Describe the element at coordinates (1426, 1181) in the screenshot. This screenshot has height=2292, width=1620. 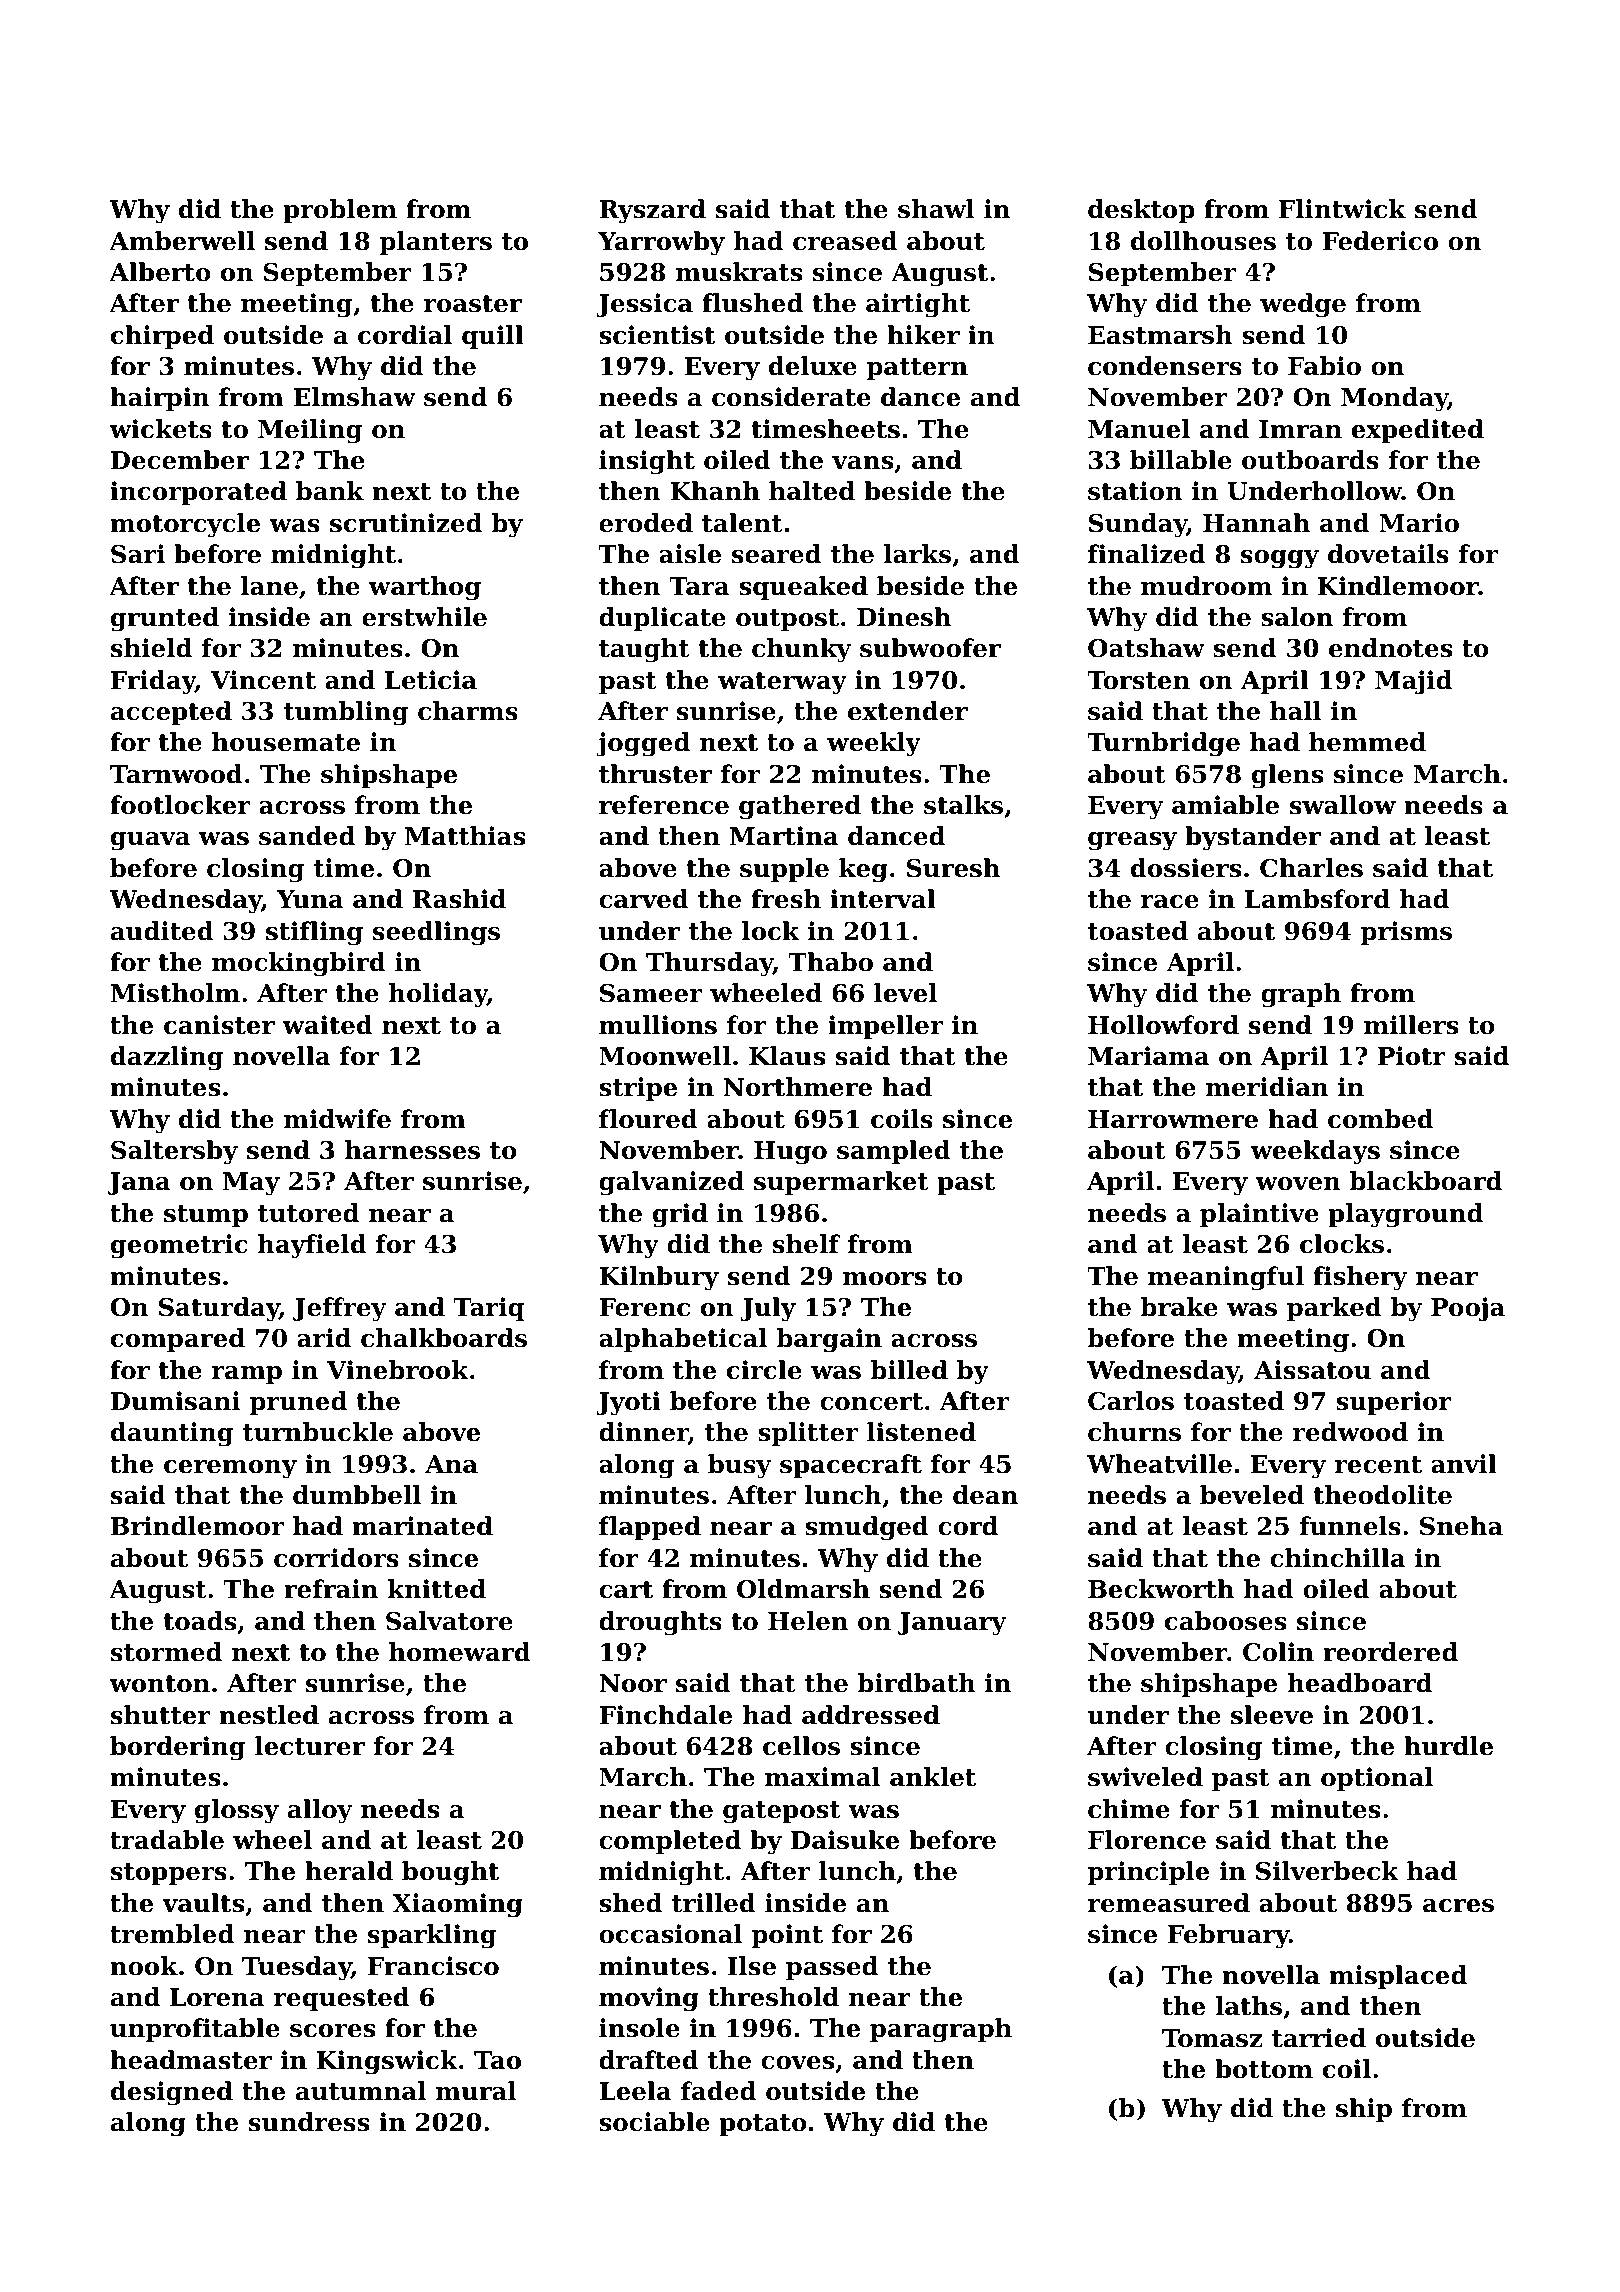
I see `blackboard` at that location.
